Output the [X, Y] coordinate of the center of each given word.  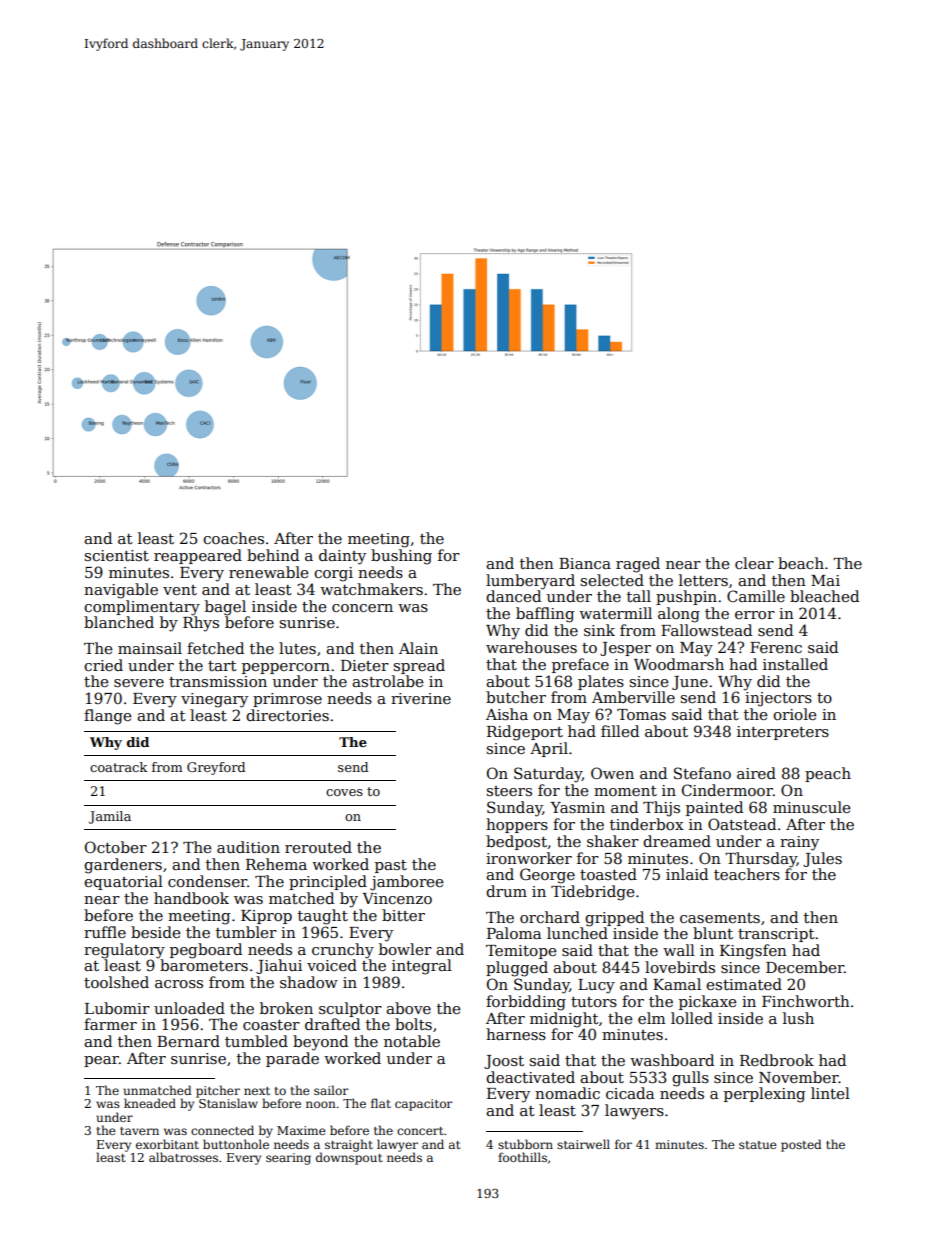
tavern [139, 1131]
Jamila [110, 817]
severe [139, 683]
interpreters [783, 733]
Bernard [188, 1041]
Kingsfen [753, 952]
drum [506, 891]
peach [828, 774]
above [408, 1008]
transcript [776, 935]
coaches [233, 538]
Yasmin [577, 807]
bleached [824, 596]
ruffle [105, 932]
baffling [545, 615]
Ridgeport [525, 733]
